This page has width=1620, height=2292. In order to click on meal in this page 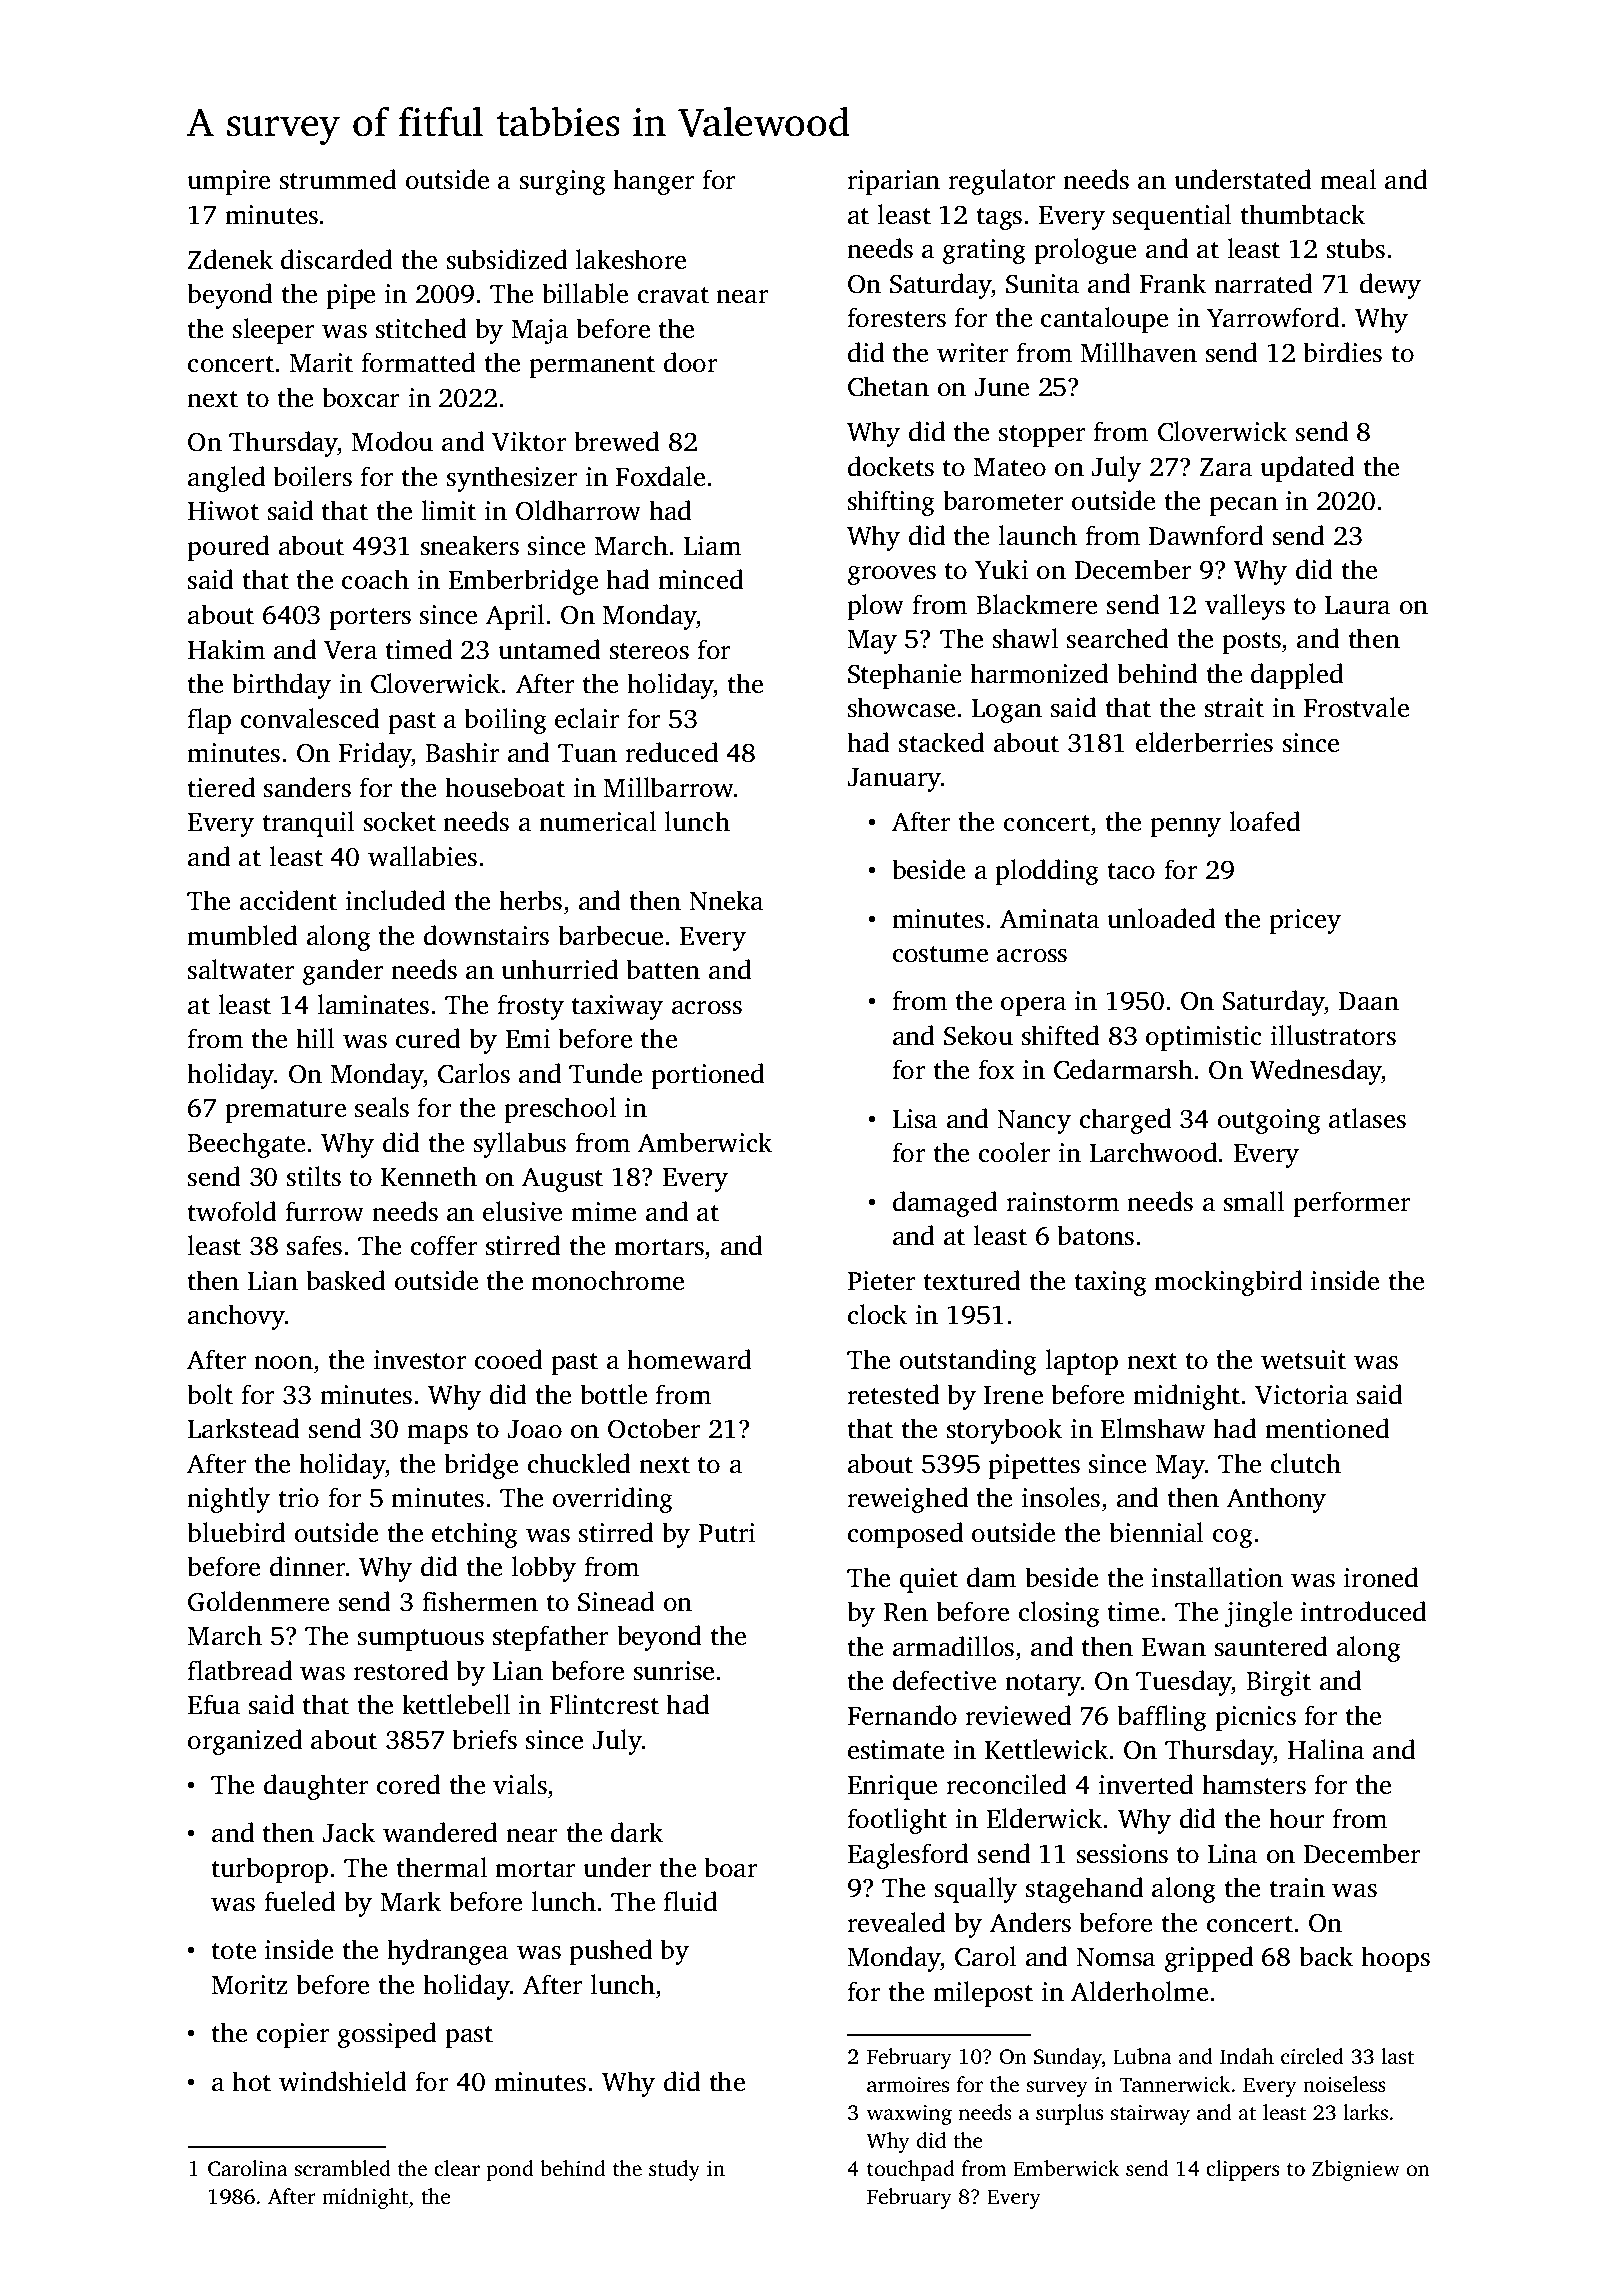, I will do `click(1348, 179)`.
